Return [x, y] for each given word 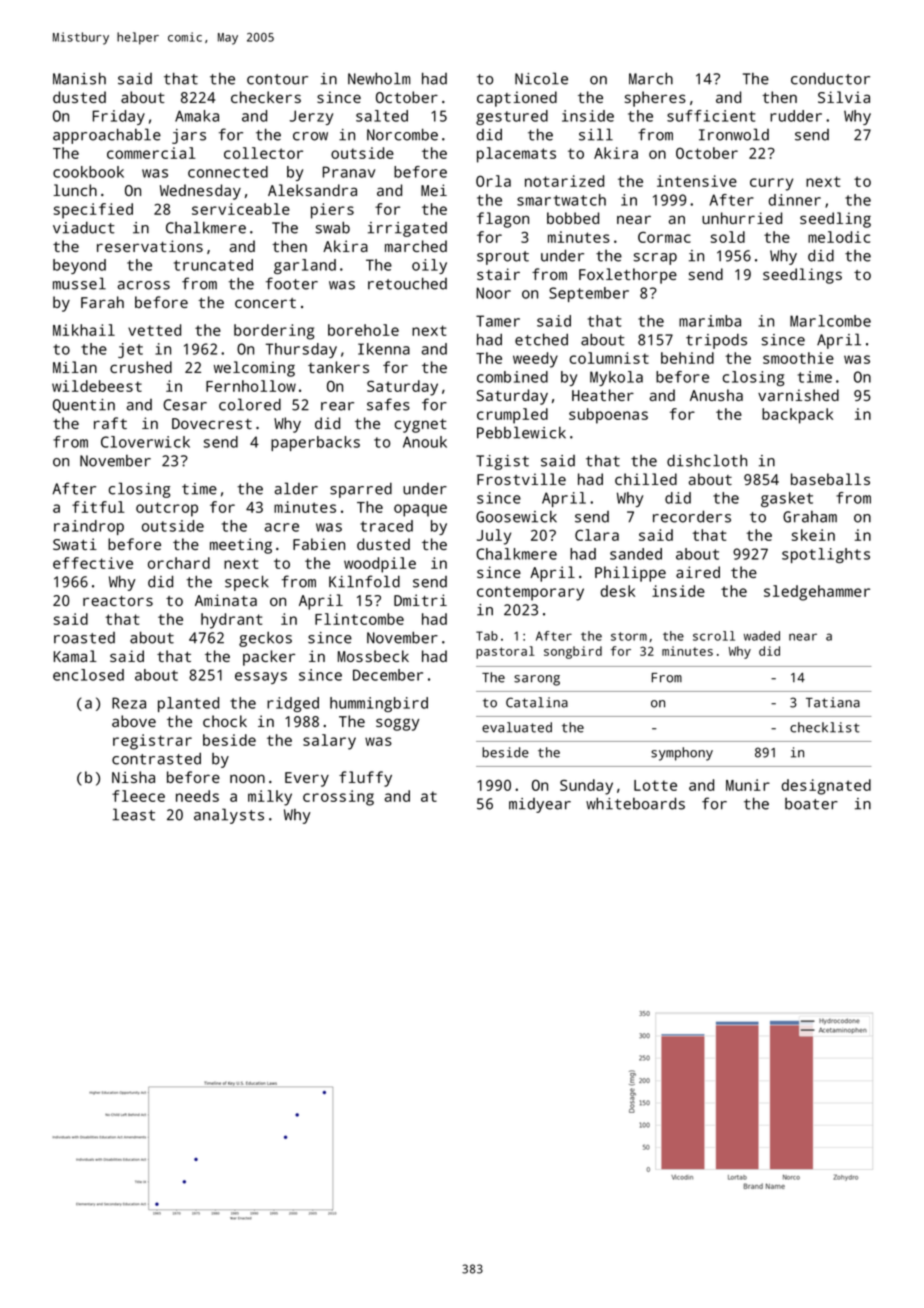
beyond [79, 266]
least [133, 814]
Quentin [84, 406]
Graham [810, 517]
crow [310, 136]
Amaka [197, 116]
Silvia [844, 97]
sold [728, 237]
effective [93, 563]
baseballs [830, 479]
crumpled [512, 416]
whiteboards [635, 803]
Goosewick [516, 517]
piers [332, 211]
